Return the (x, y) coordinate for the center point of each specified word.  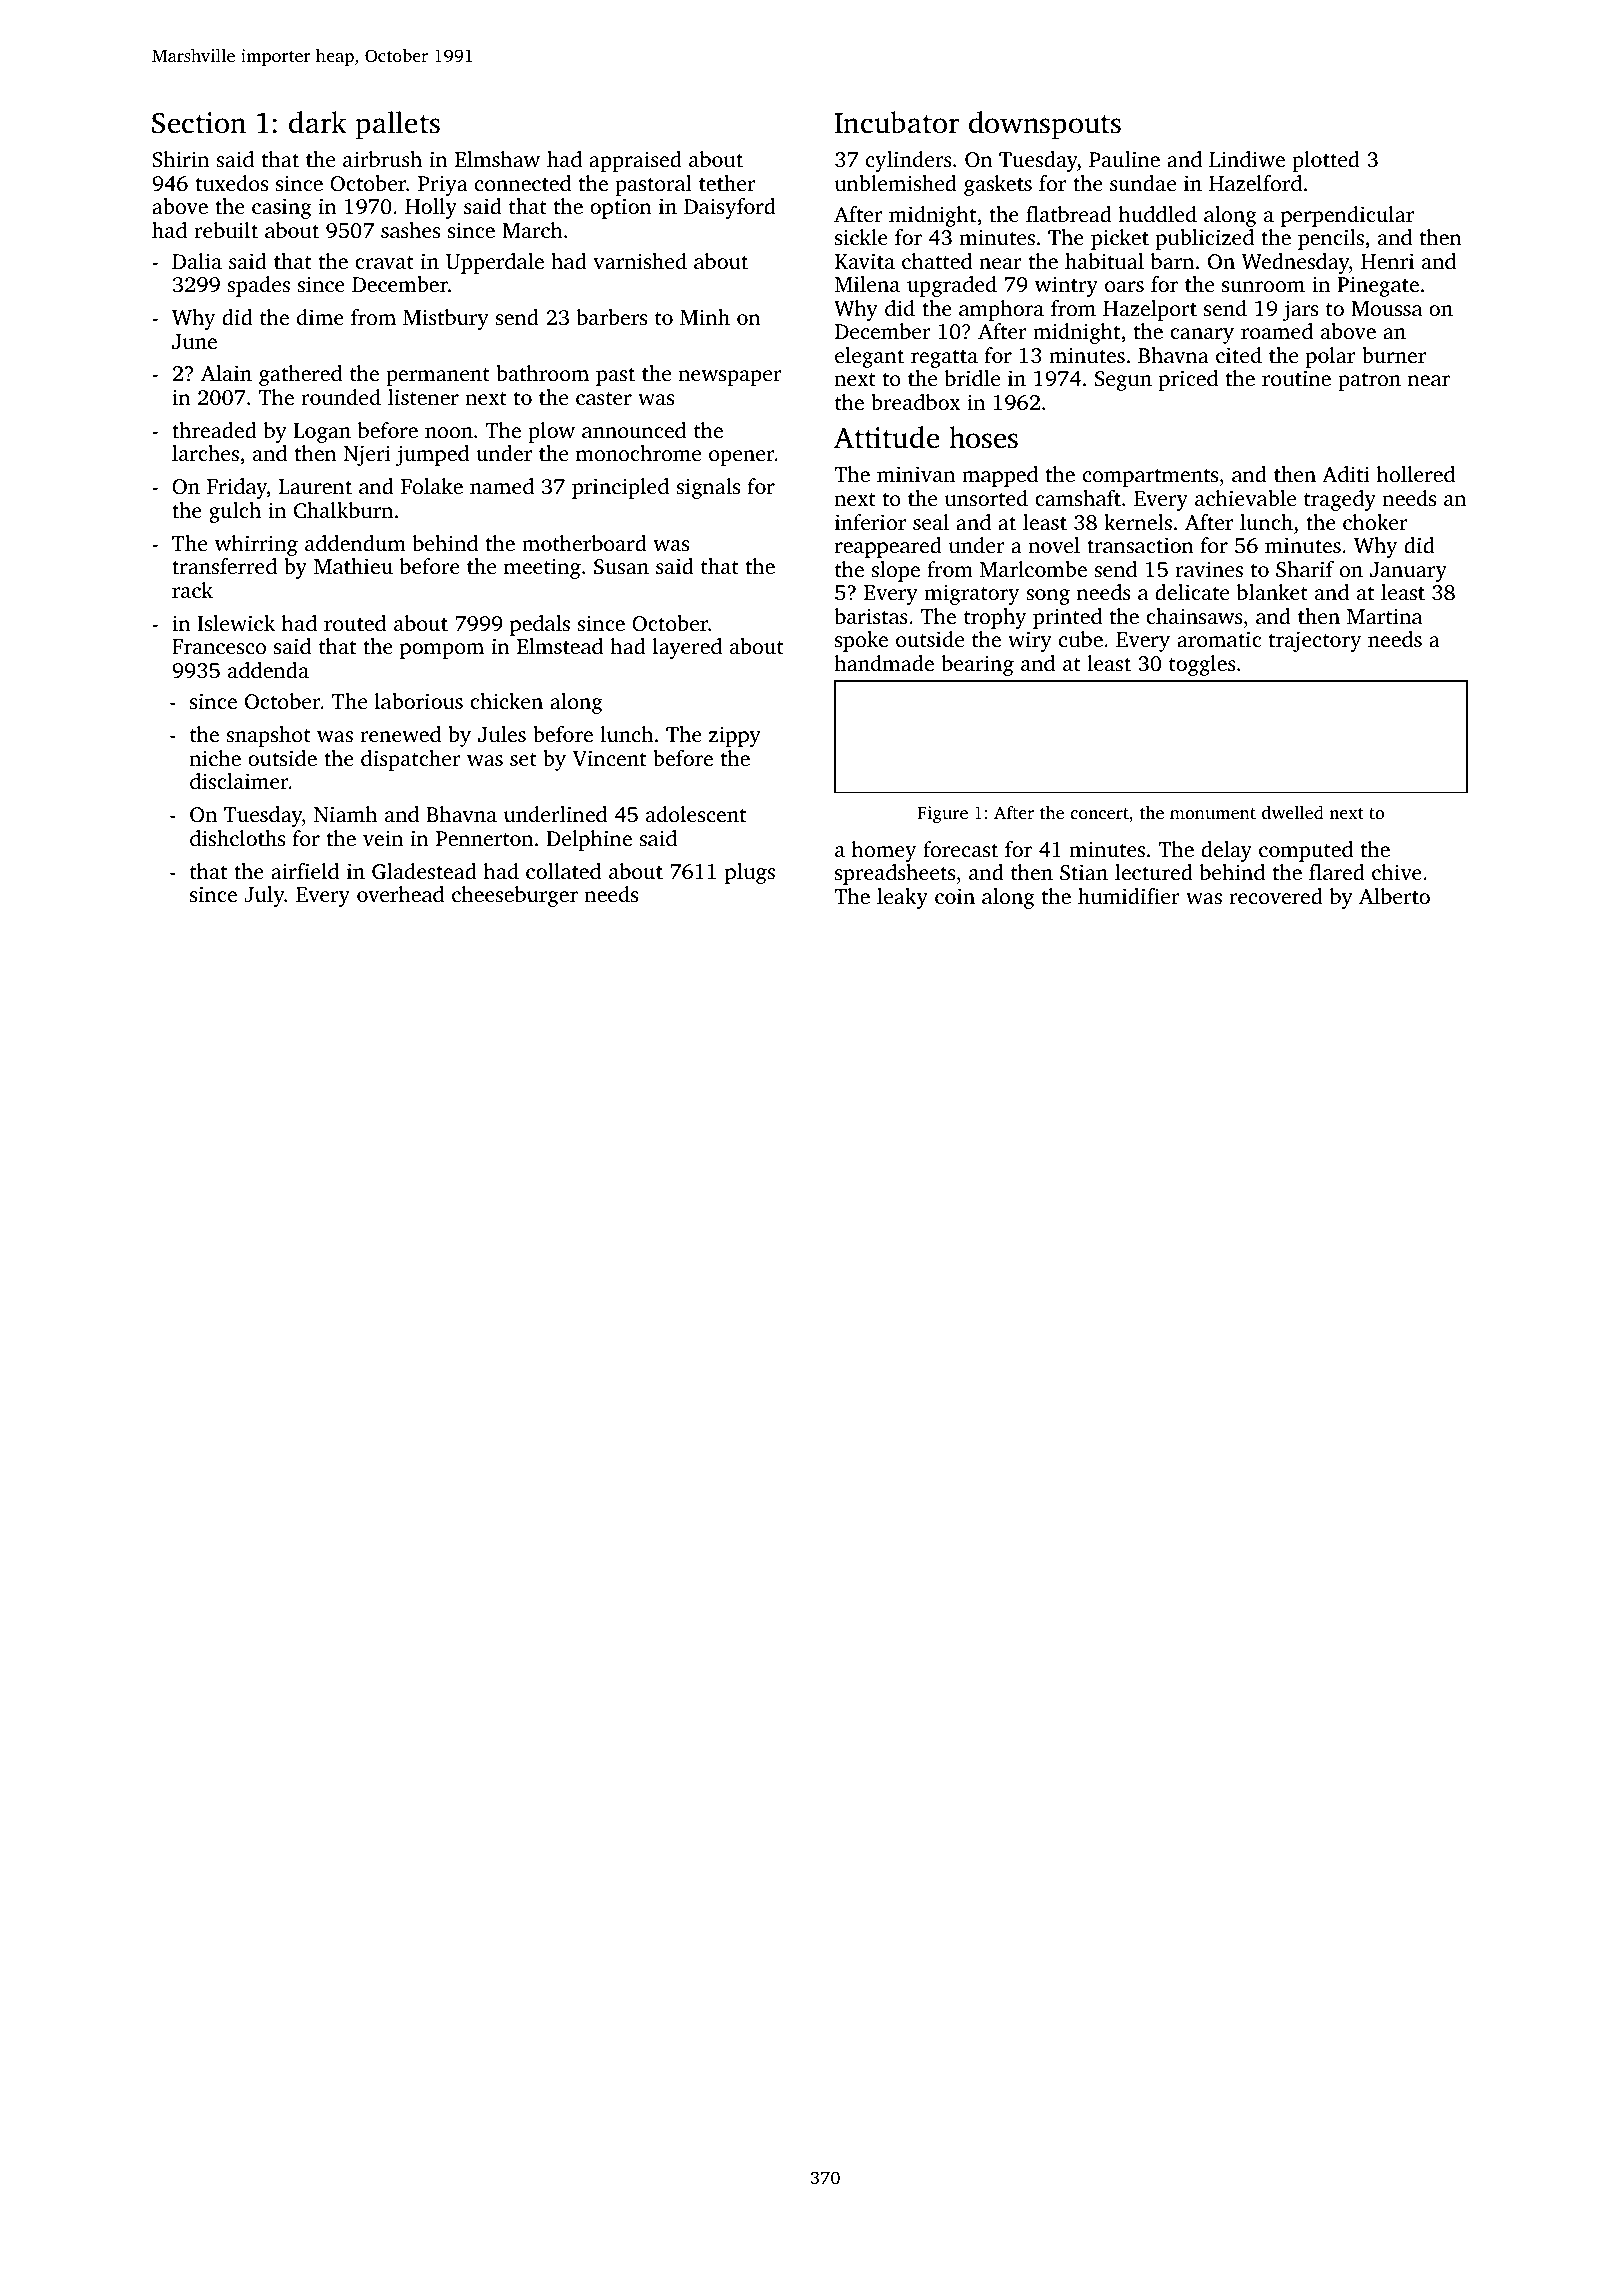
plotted (1326, 161)
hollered (1416, 474)
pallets (397, 125)
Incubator (897, 122)
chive (1397, 872)
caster (604, 398)
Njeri (367, 455)
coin (955, 896)
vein (383, 838)
